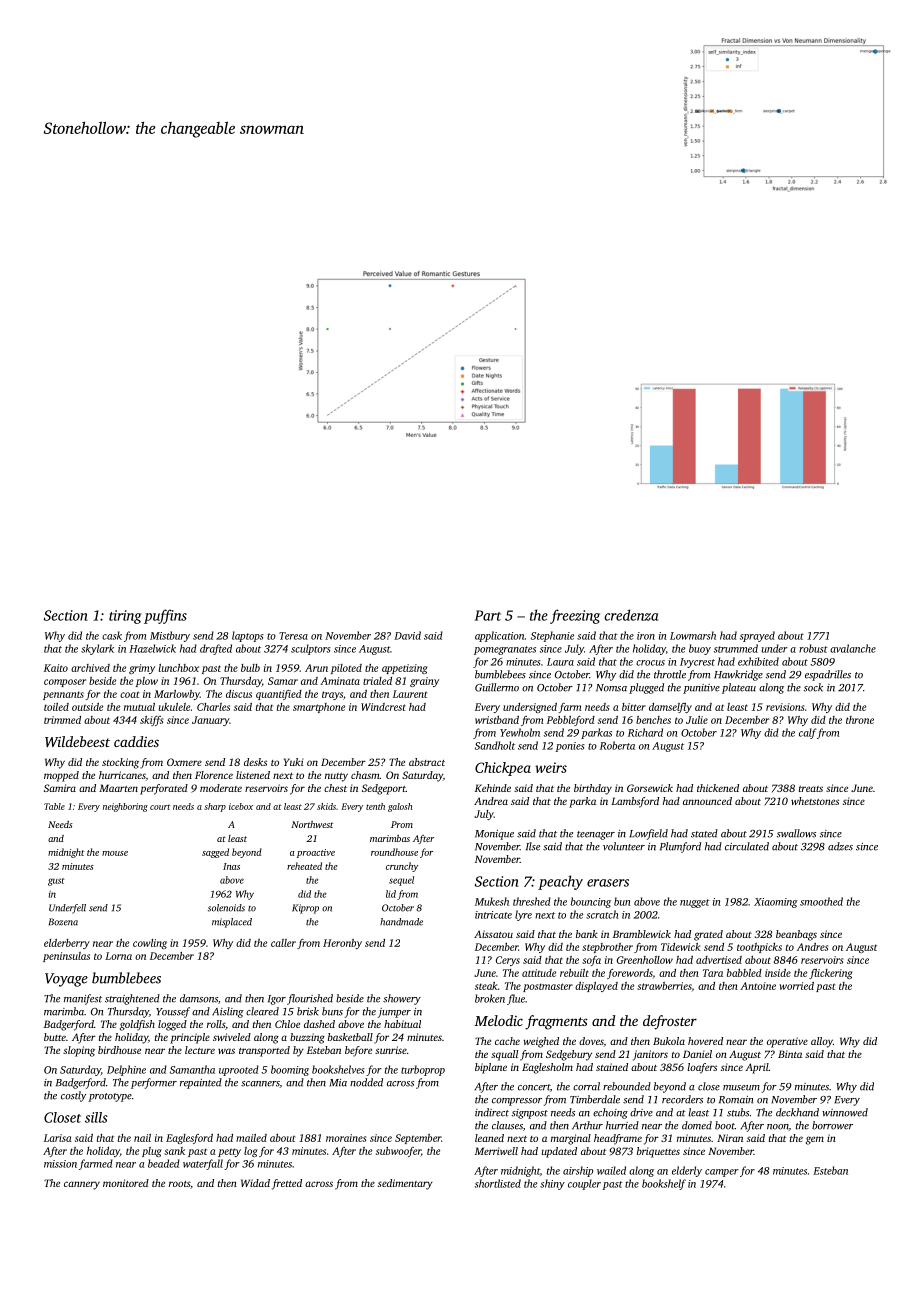  Describe the element at coordinates (241, 806) in the document. I see `icebox` at that location.
